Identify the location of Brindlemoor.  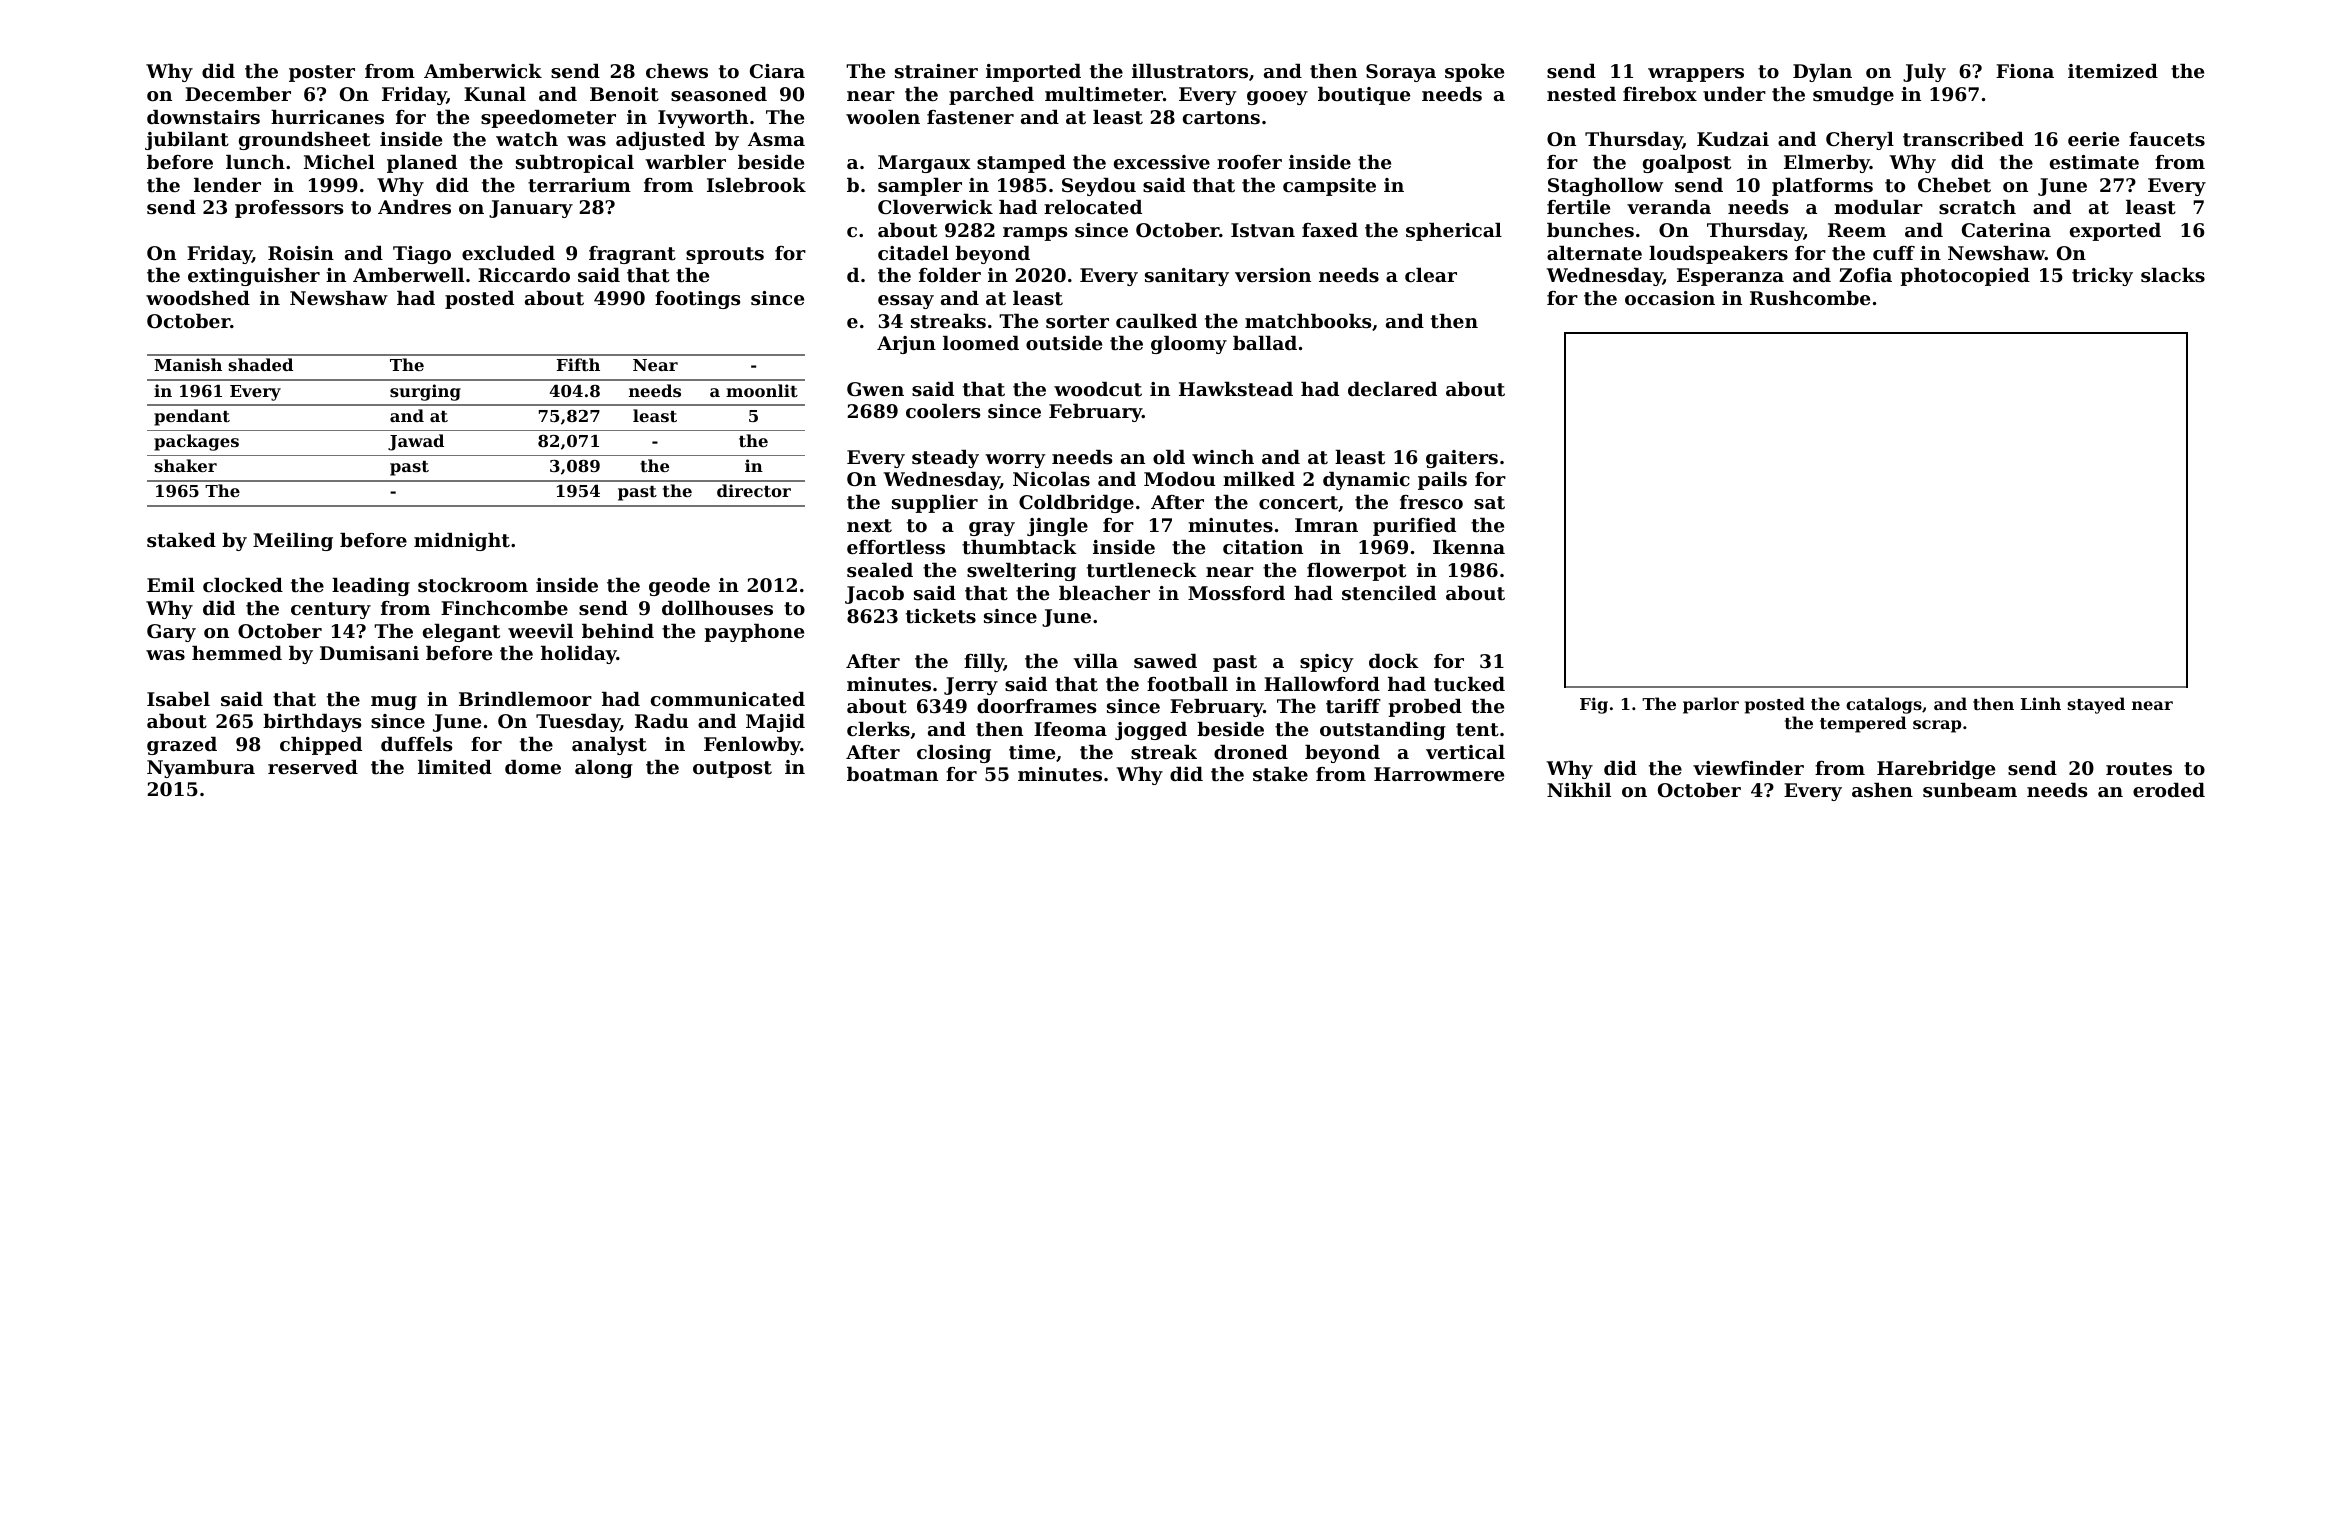
(525, 699).
